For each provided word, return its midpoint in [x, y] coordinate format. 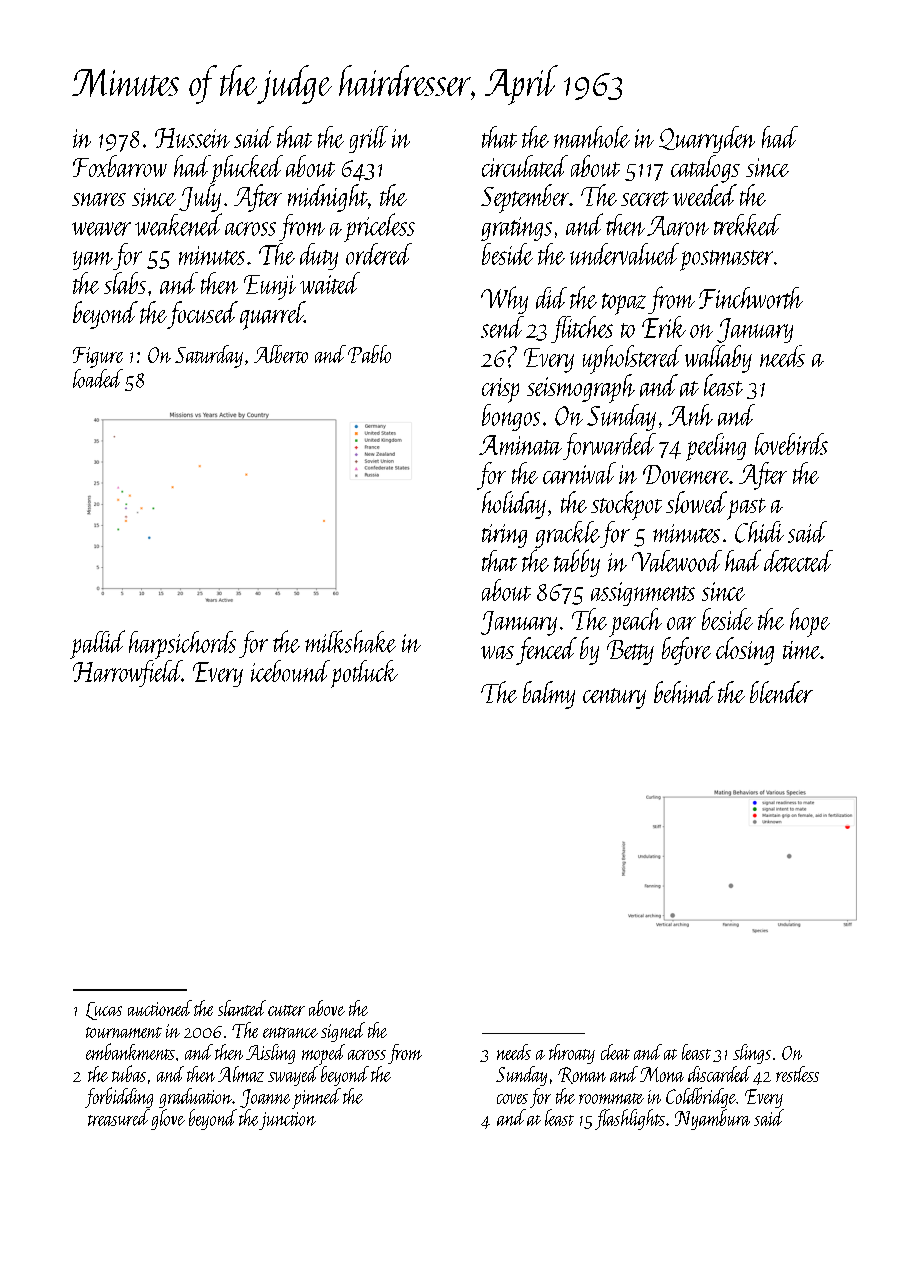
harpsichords [182, 645]
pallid [97, 644]
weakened [178, 224]
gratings [516, 229]
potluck [364, 674]
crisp [500, 390]
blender [781, 692]
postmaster [726, 260]
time [801, 650]
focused [202, 315]
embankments [130, 1051]
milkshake [350, 641]
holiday [514, 505]
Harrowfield [127, 673]
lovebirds [791, 444]
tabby [577, 563]
